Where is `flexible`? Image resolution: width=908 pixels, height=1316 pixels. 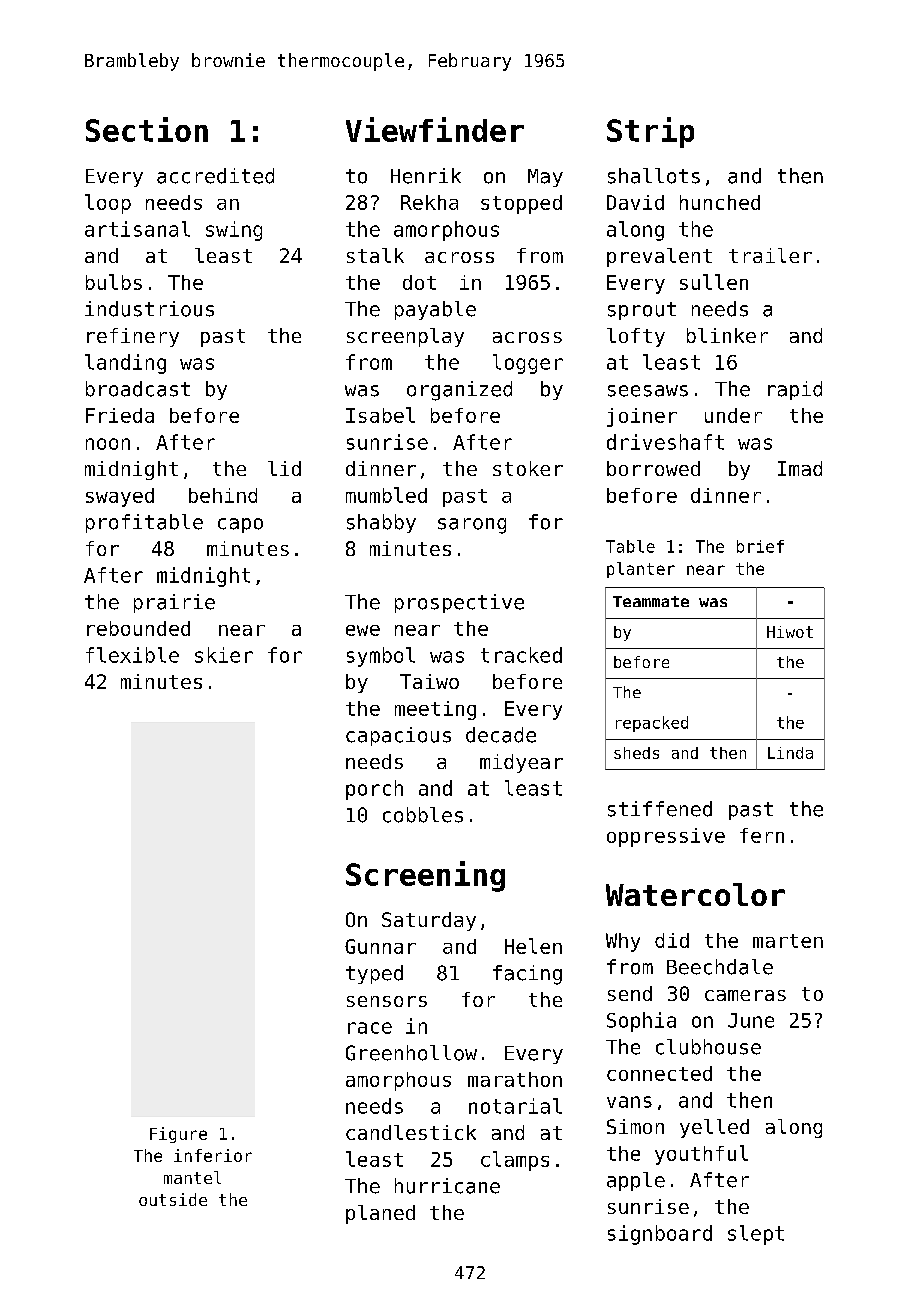
flexible is located at coordinates (132, 655).
